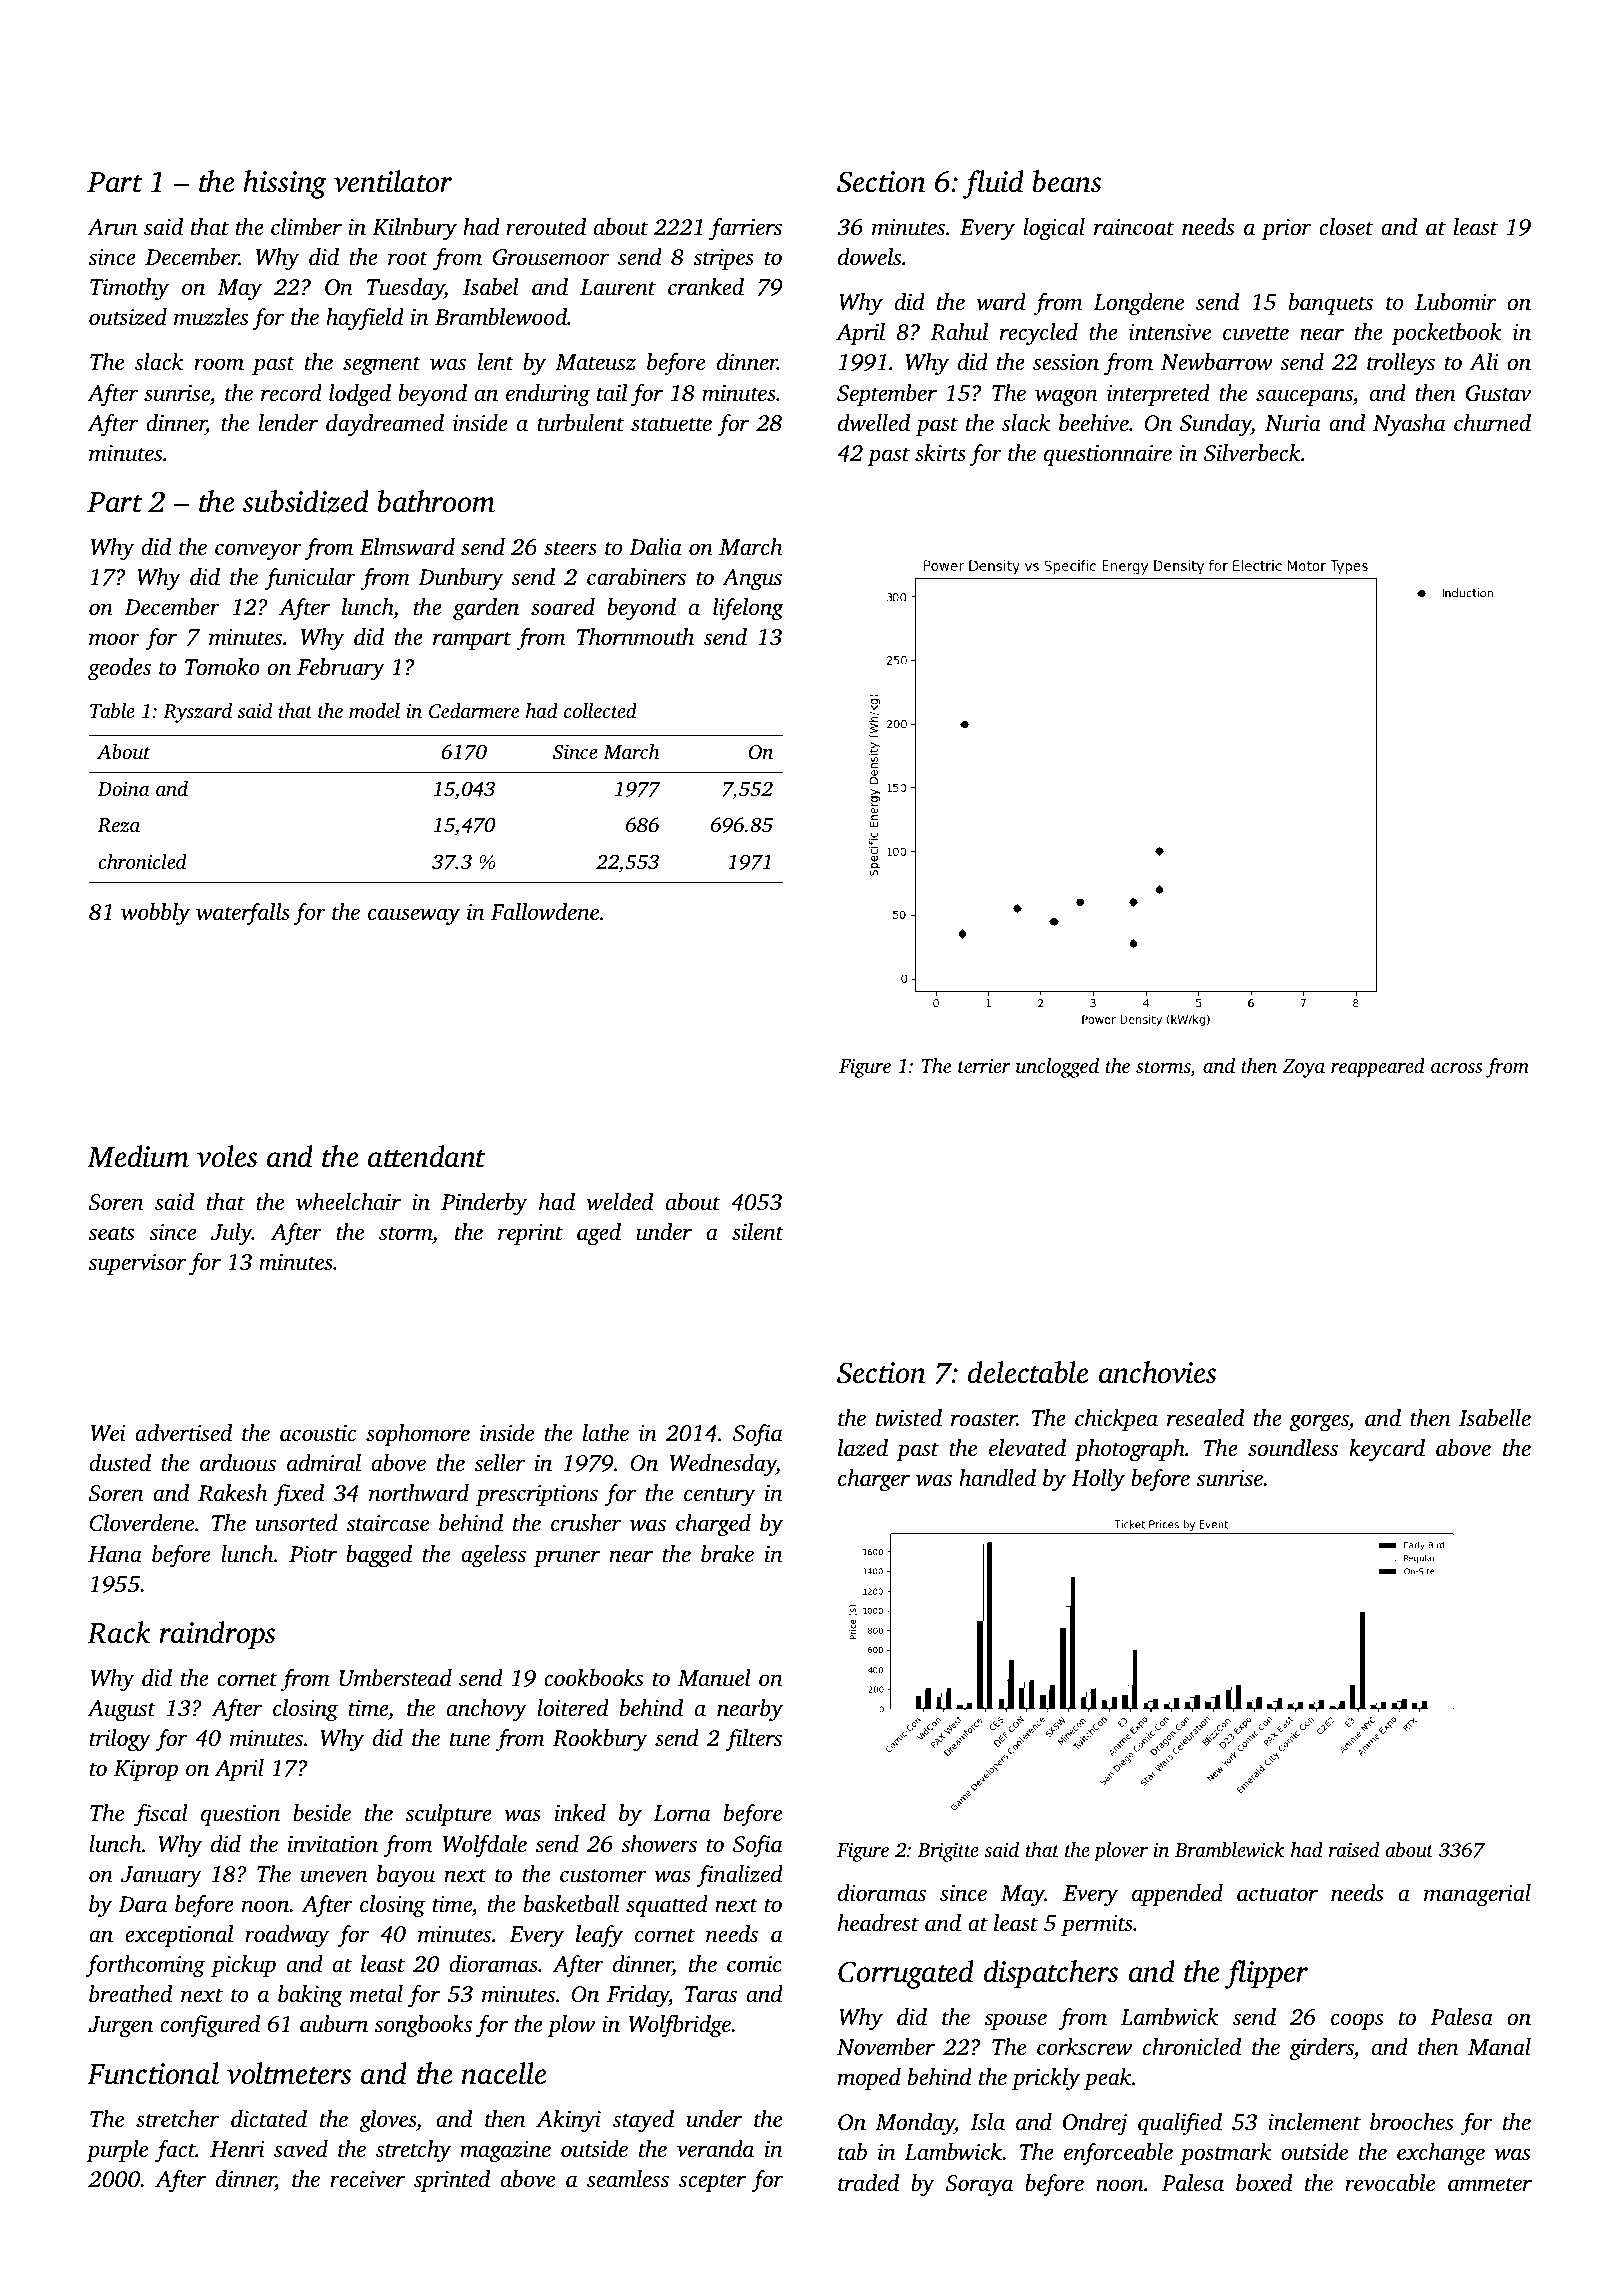  Describe the element at coordinates (1067, 181) in the screenshot. I see `beans` at that location.
